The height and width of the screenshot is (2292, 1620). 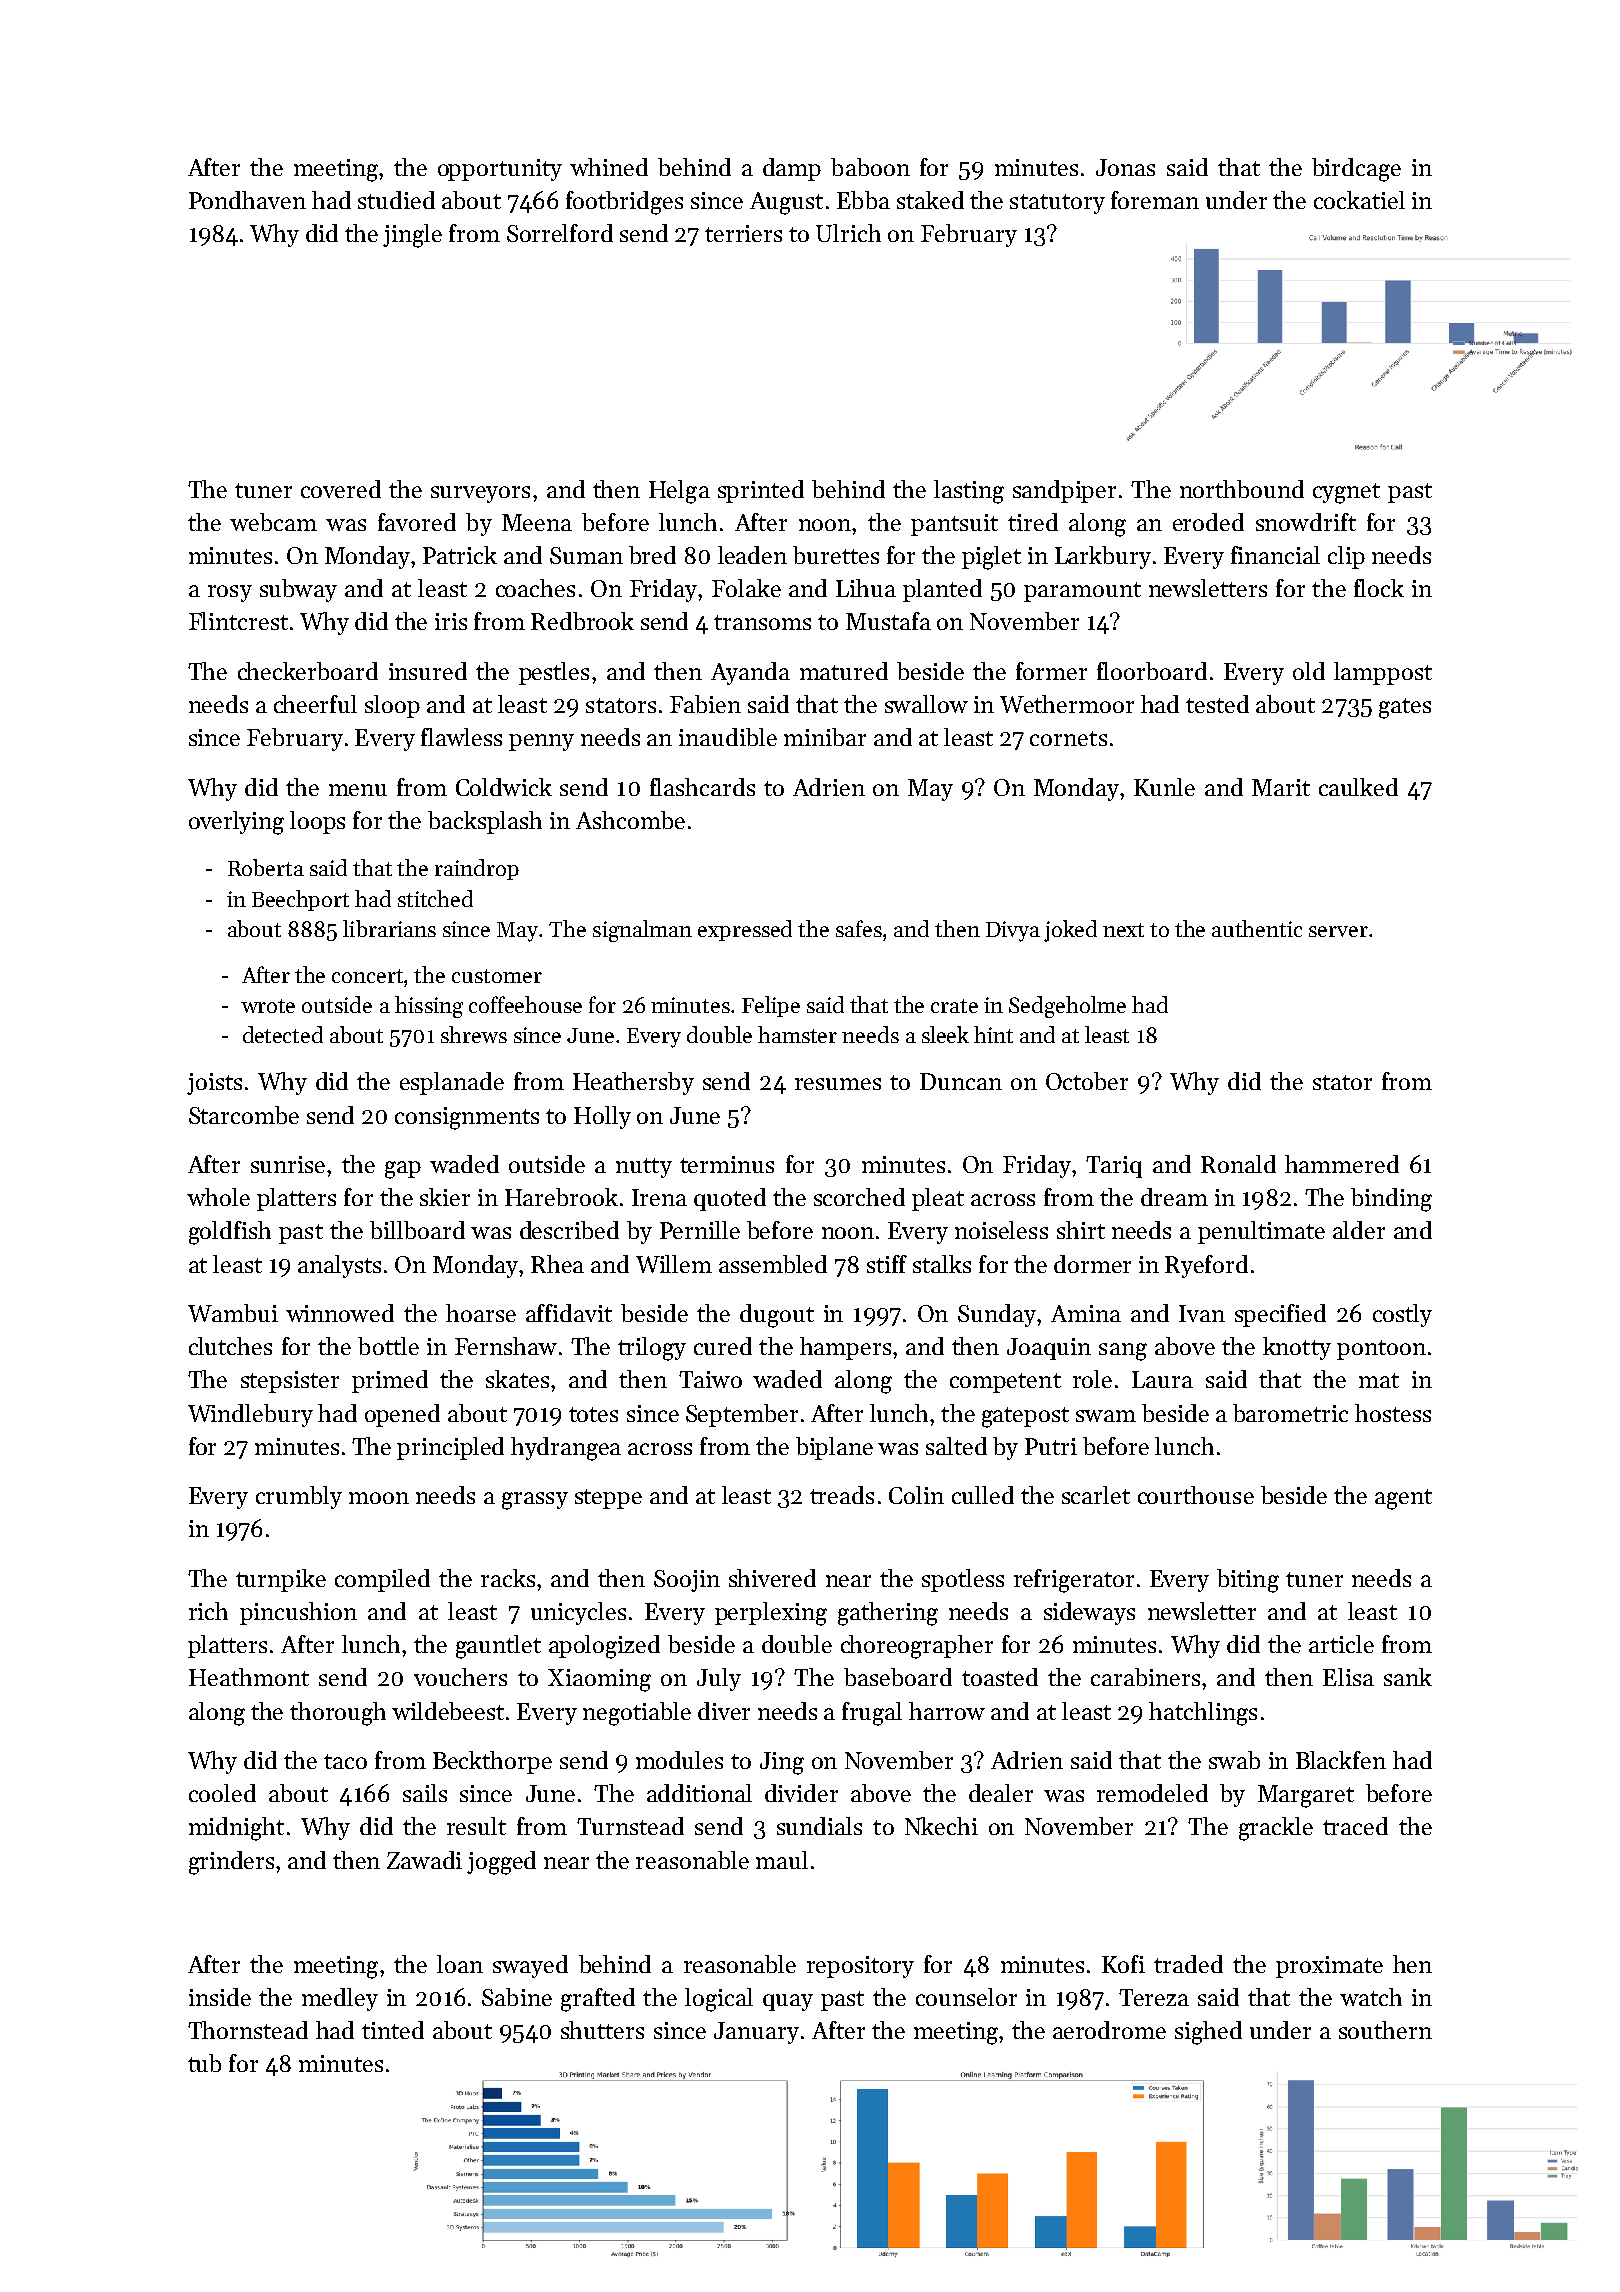 I want to click on lasting, so click(x=969, y=492).
